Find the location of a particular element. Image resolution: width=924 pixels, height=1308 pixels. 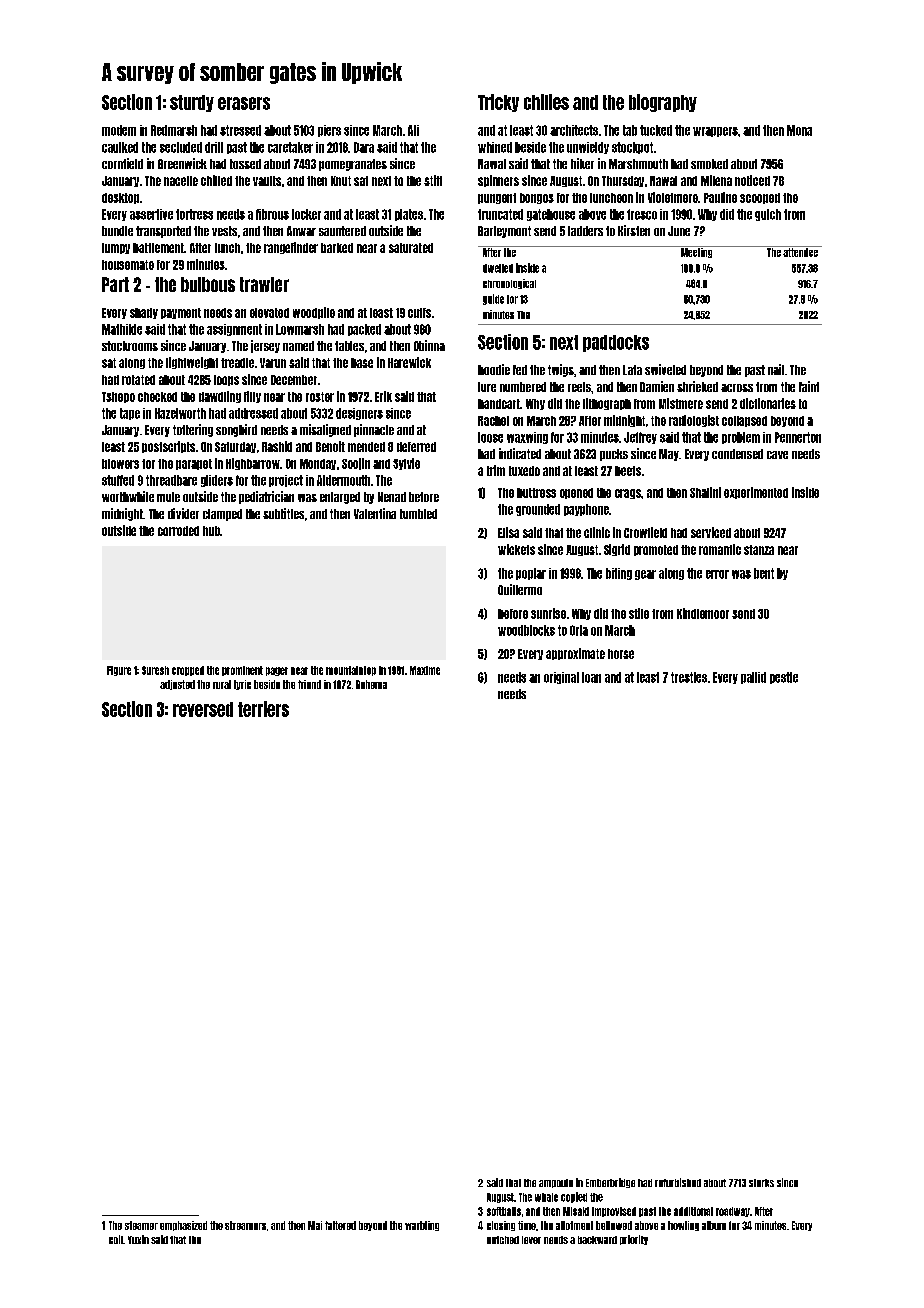

Figure is located at coordinates (119, 671).
